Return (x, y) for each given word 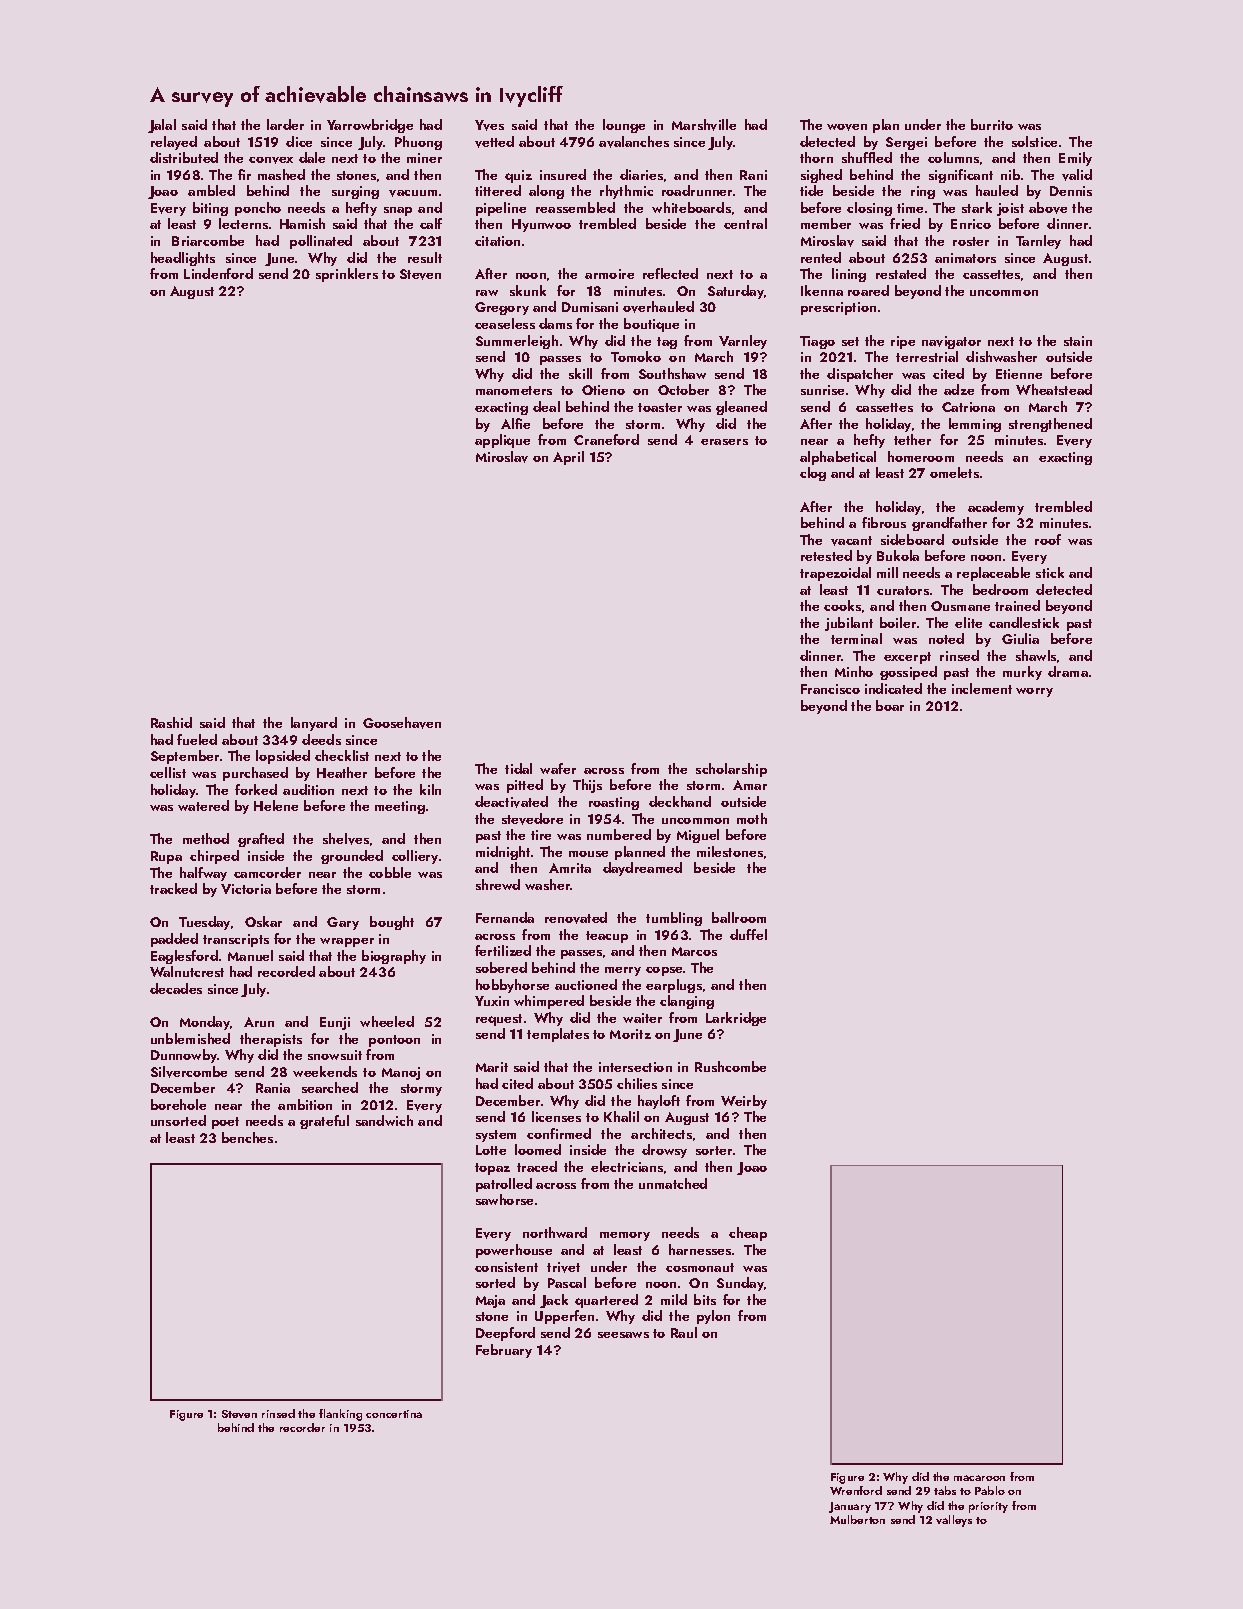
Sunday (740, 1284)
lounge (624, 126)
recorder (302, 1427)
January (850, 1507)
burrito (992, 124)
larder (285, 124)
